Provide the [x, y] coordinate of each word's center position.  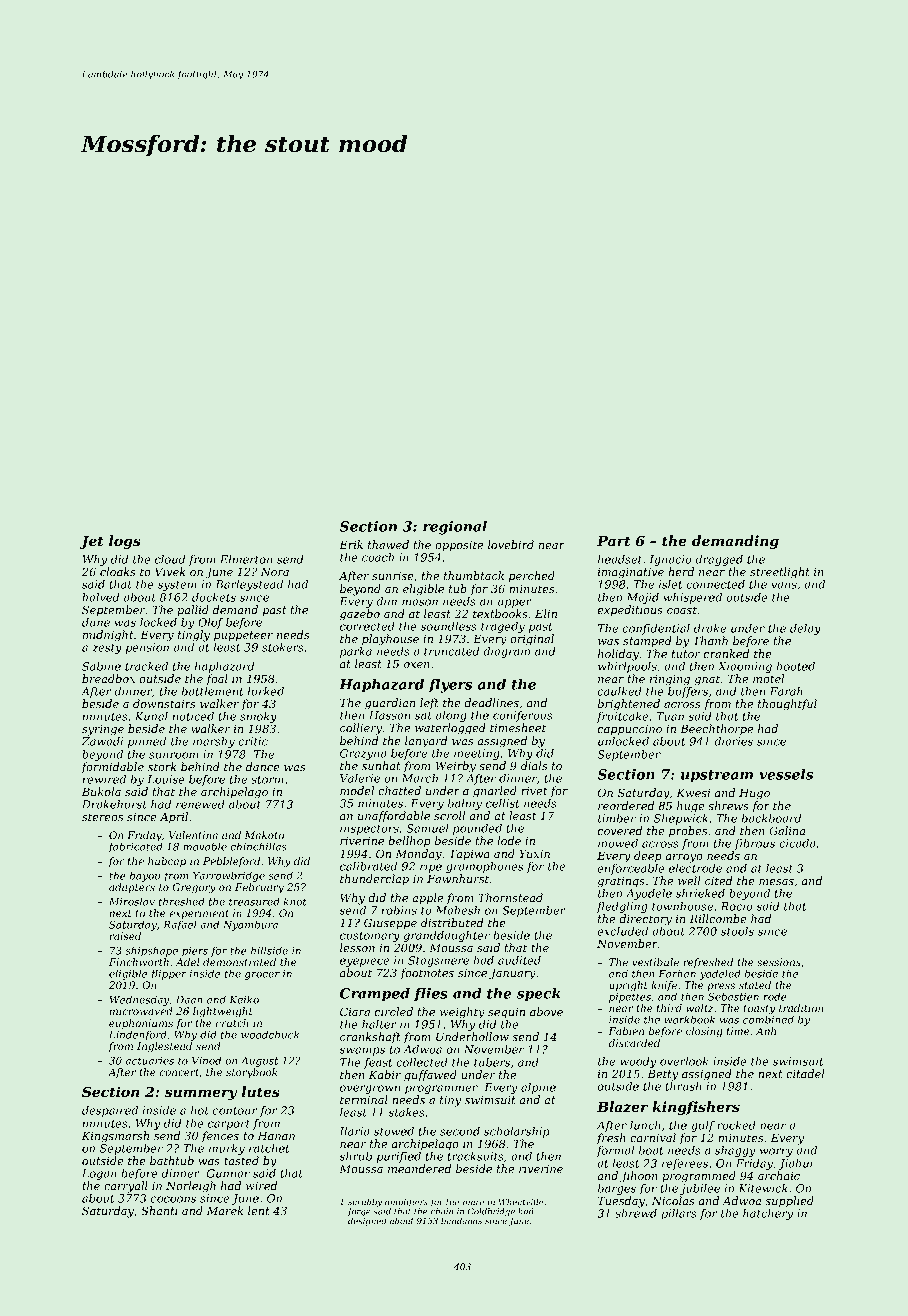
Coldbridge [491, 1212]
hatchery [768, 1214]
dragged [719, 560]
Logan [99, 1174]
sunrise [393, 576]
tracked [146, 666]
